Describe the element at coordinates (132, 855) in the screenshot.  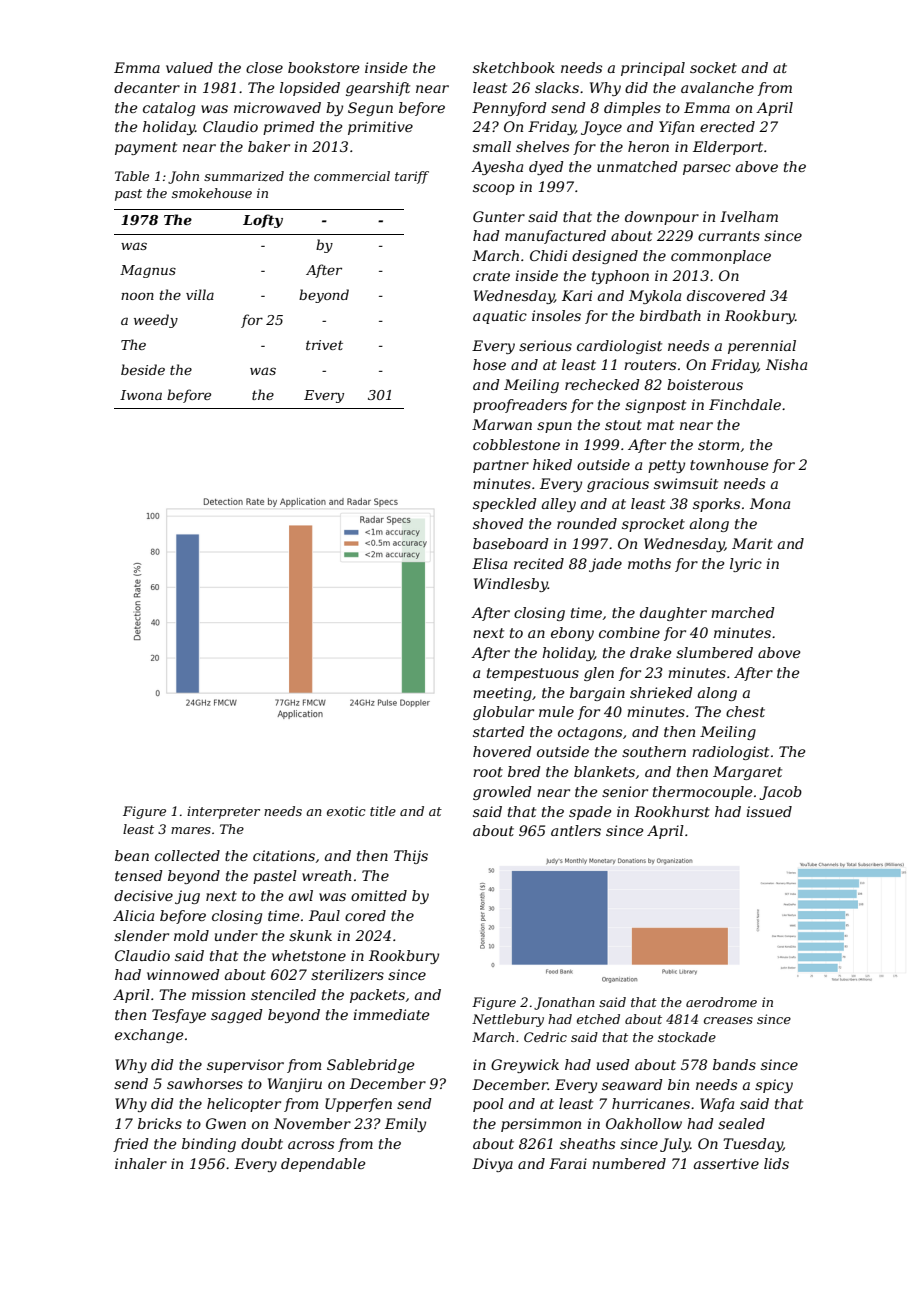
I see `bean` at that location.
